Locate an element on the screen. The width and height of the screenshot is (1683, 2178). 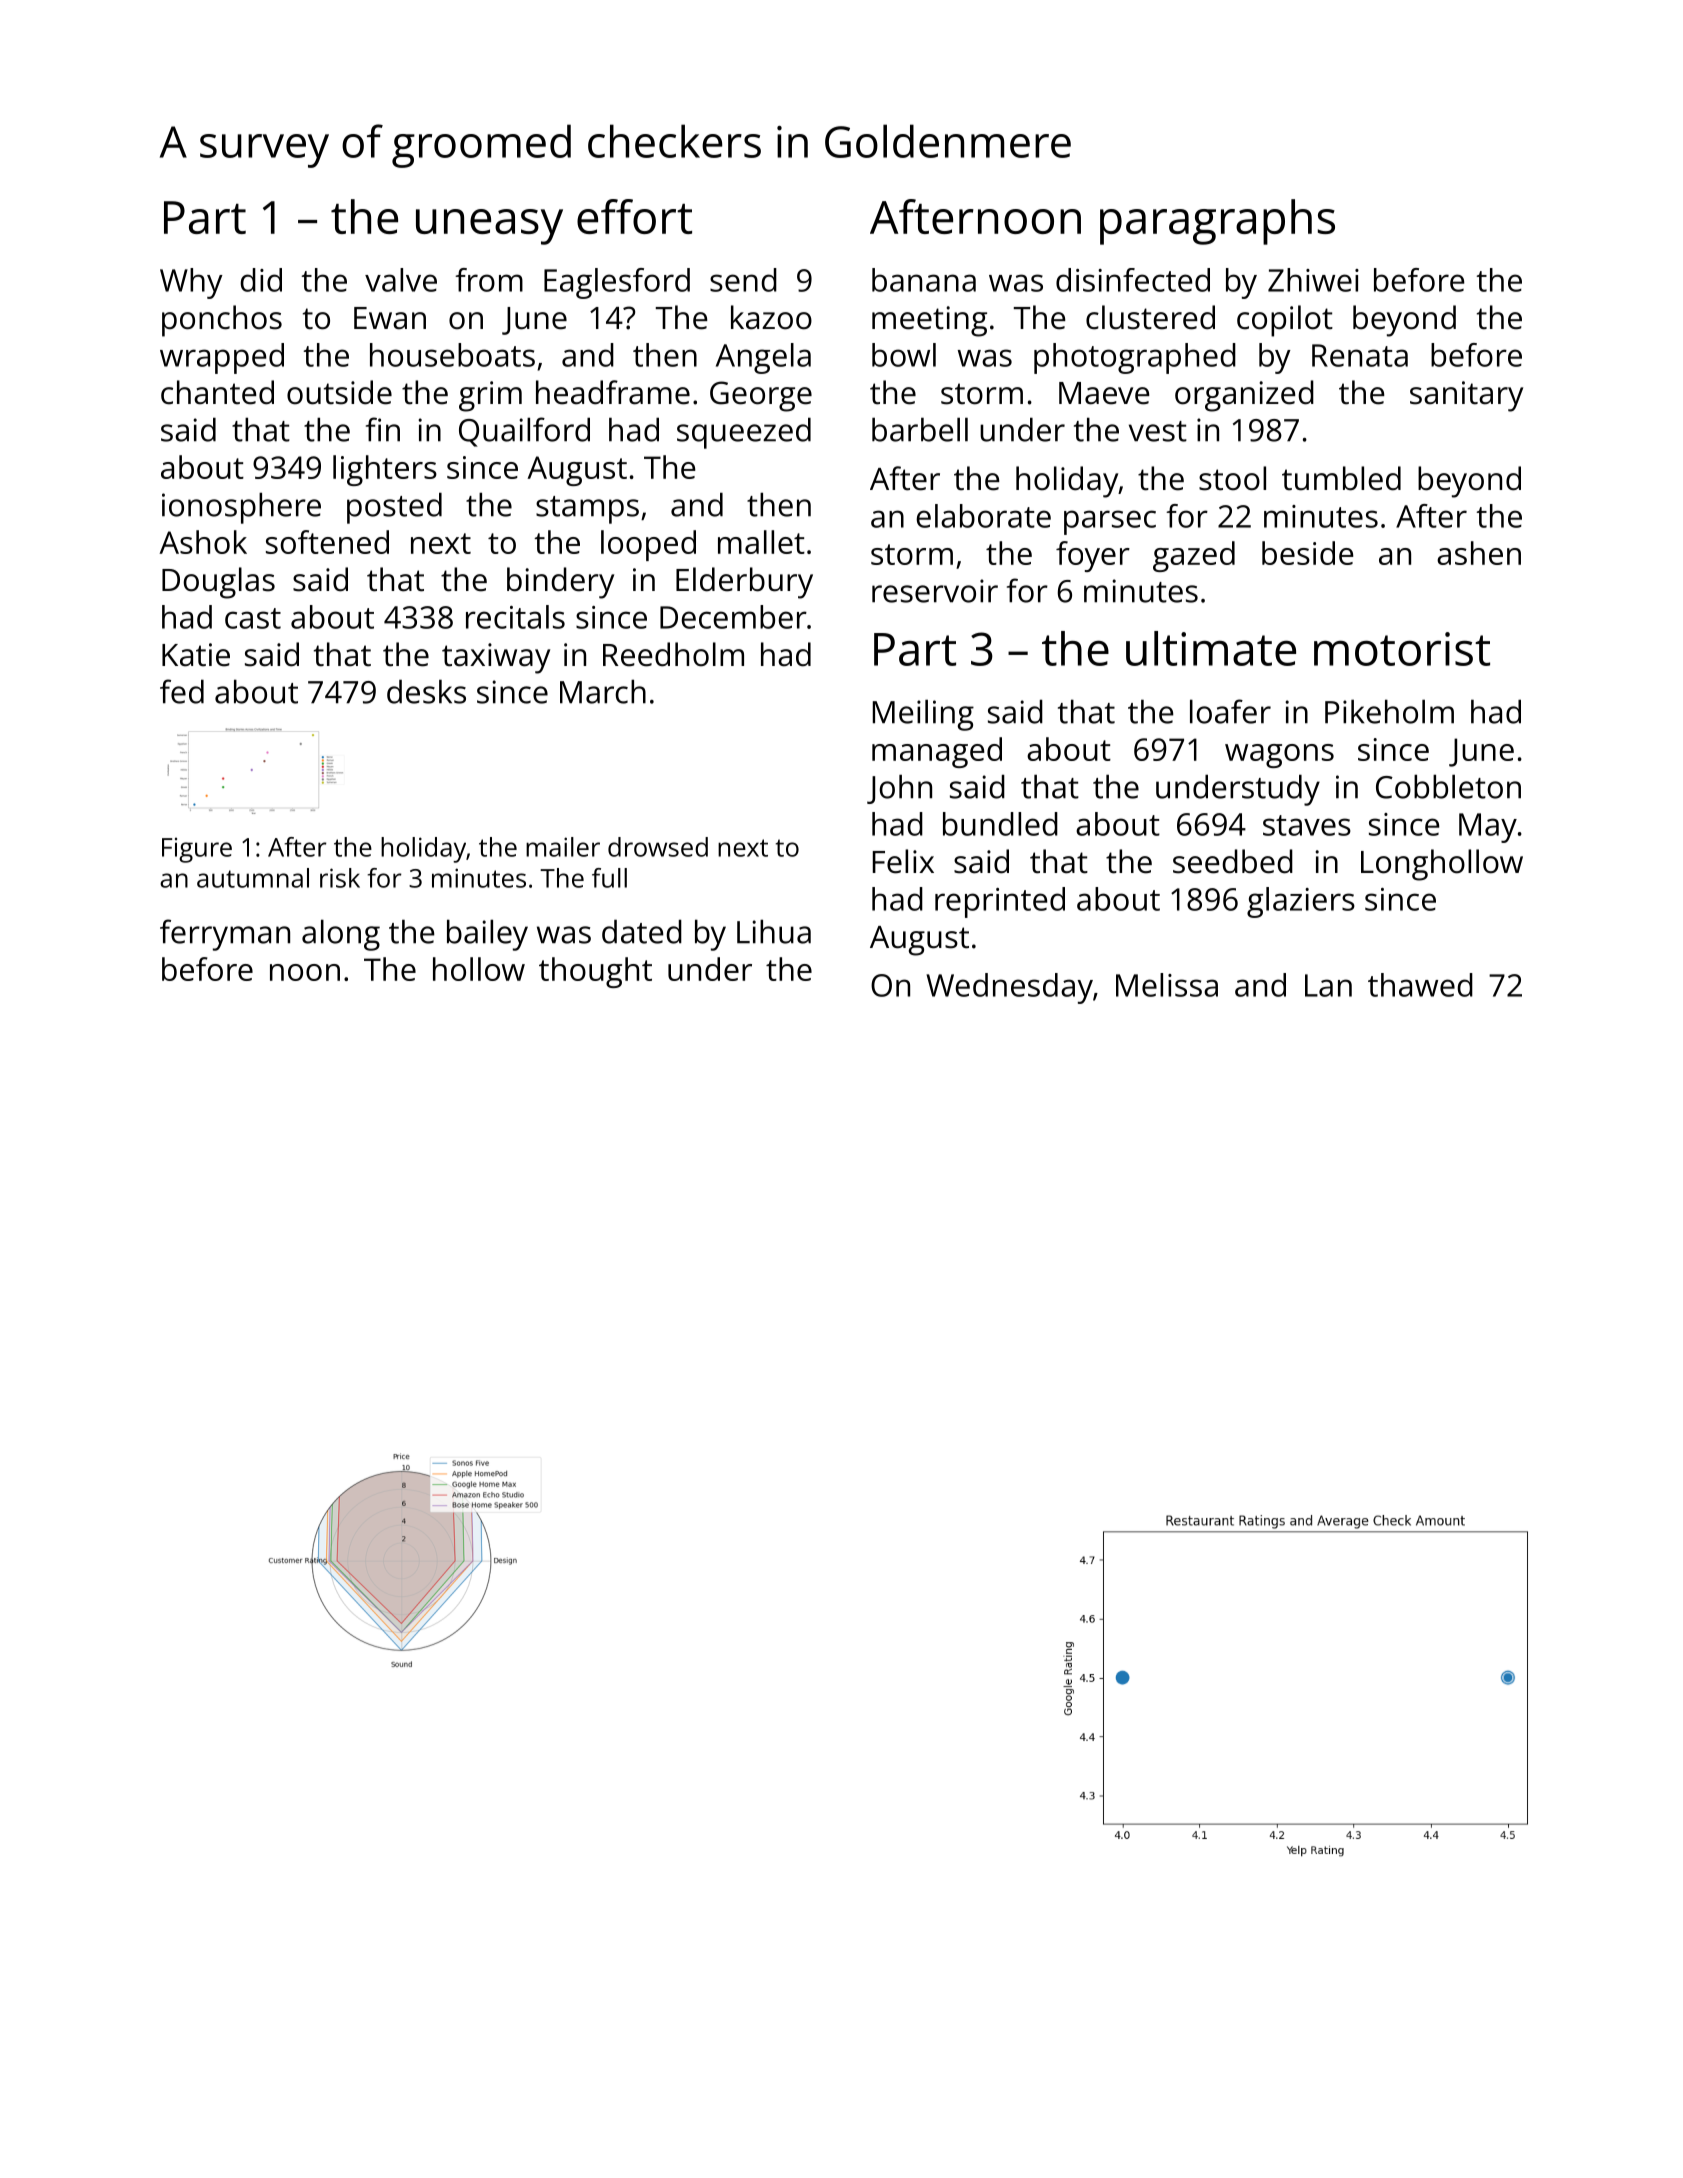
tumbled is located at coordinates (1341, 478).
